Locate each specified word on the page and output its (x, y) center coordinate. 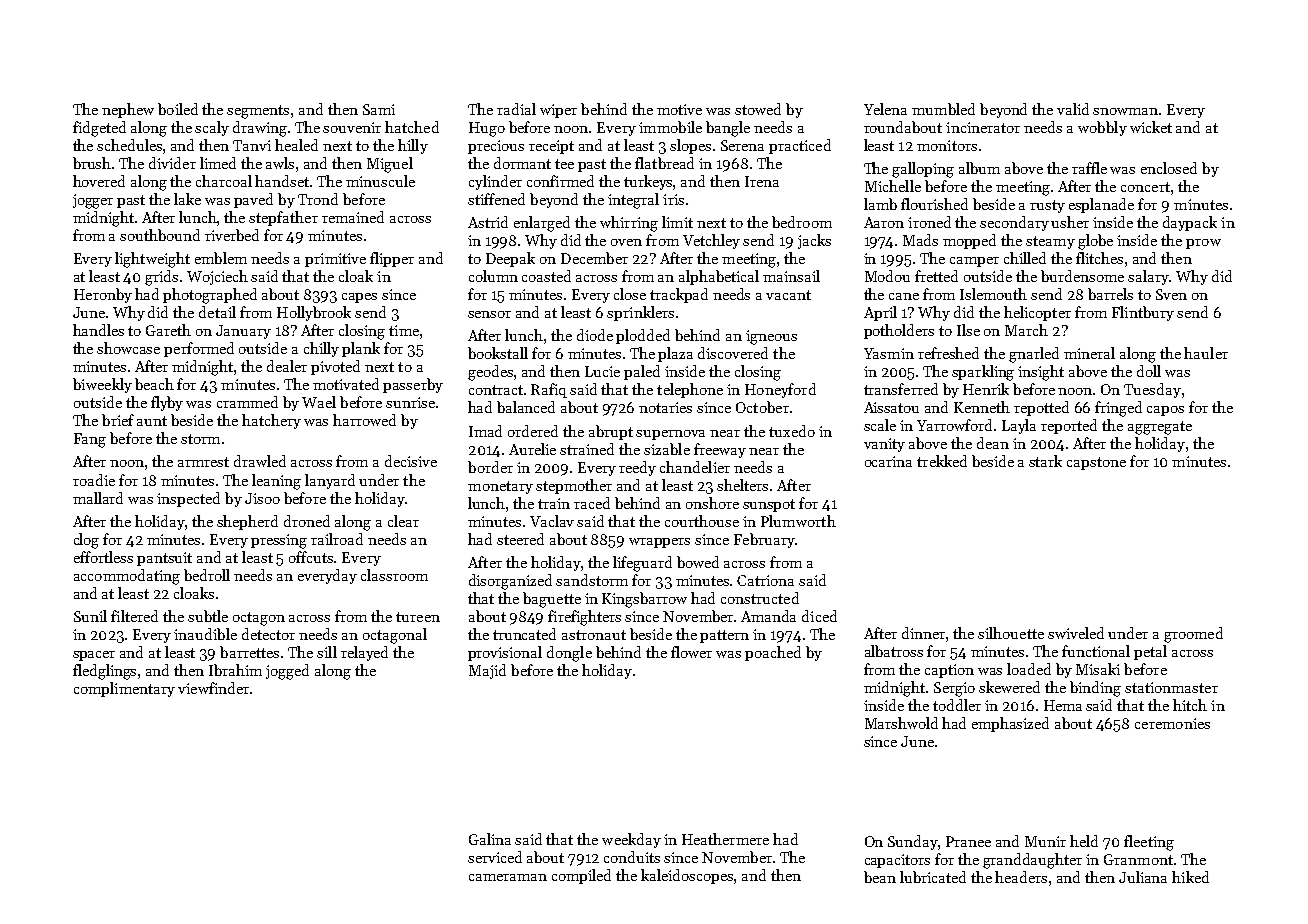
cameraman (508, 877)
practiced (800, 146)
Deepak (510, 259)
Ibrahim (235, 670)
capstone (1096, 463)
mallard (98, 498)
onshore (712, 503)
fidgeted (99, 129)
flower (691, 652)
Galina (490, 839)
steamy (1050, 242)
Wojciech (217, 277)
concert (1145, 187)
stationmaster (1171, 687)
